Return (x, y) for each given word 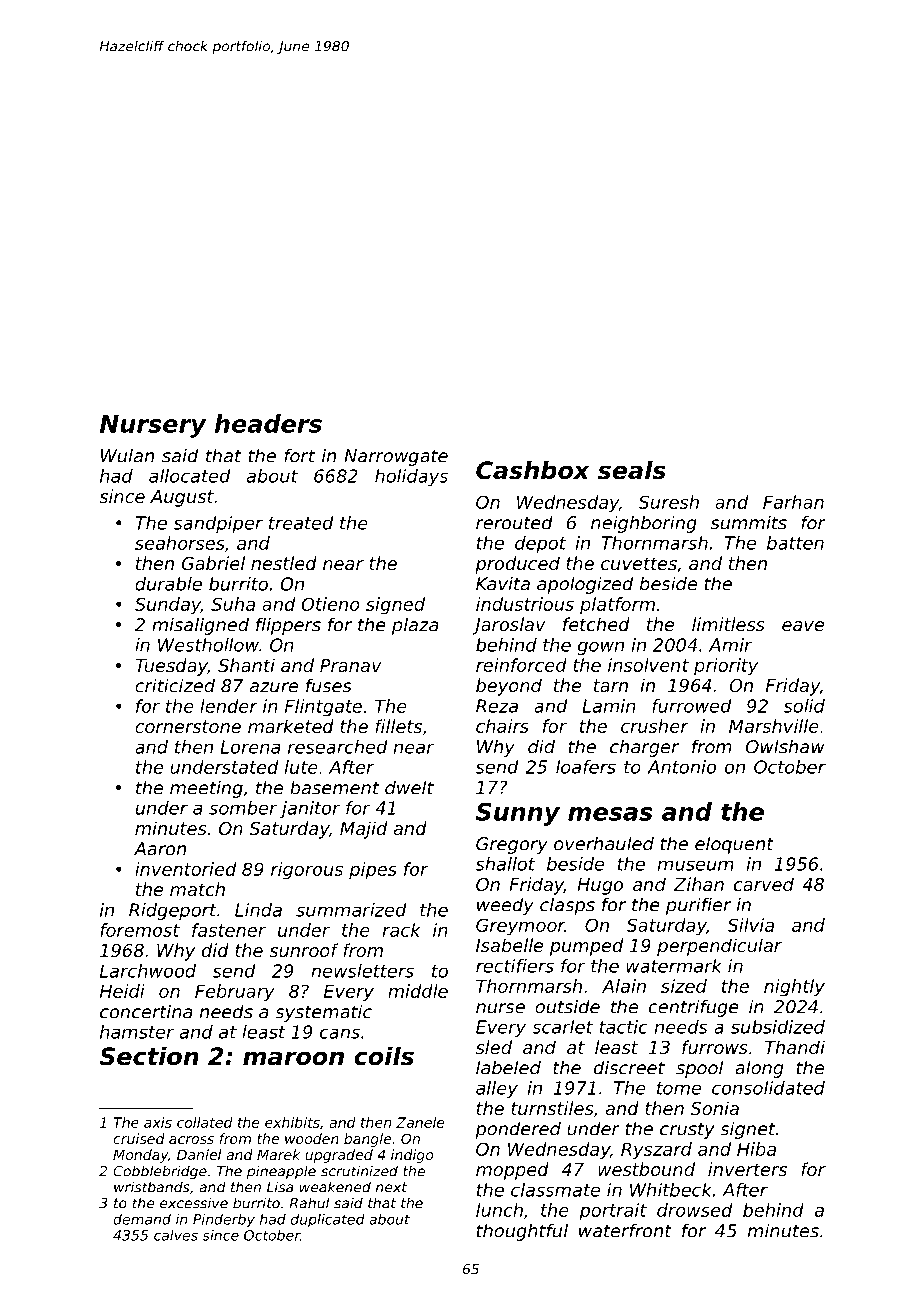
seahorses (180, 543)
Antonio (681, 767)
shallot (505, 864)
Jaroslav (509, 626)
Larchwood (148, 971)
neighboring (644, 524)
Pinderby (224, 1220)
